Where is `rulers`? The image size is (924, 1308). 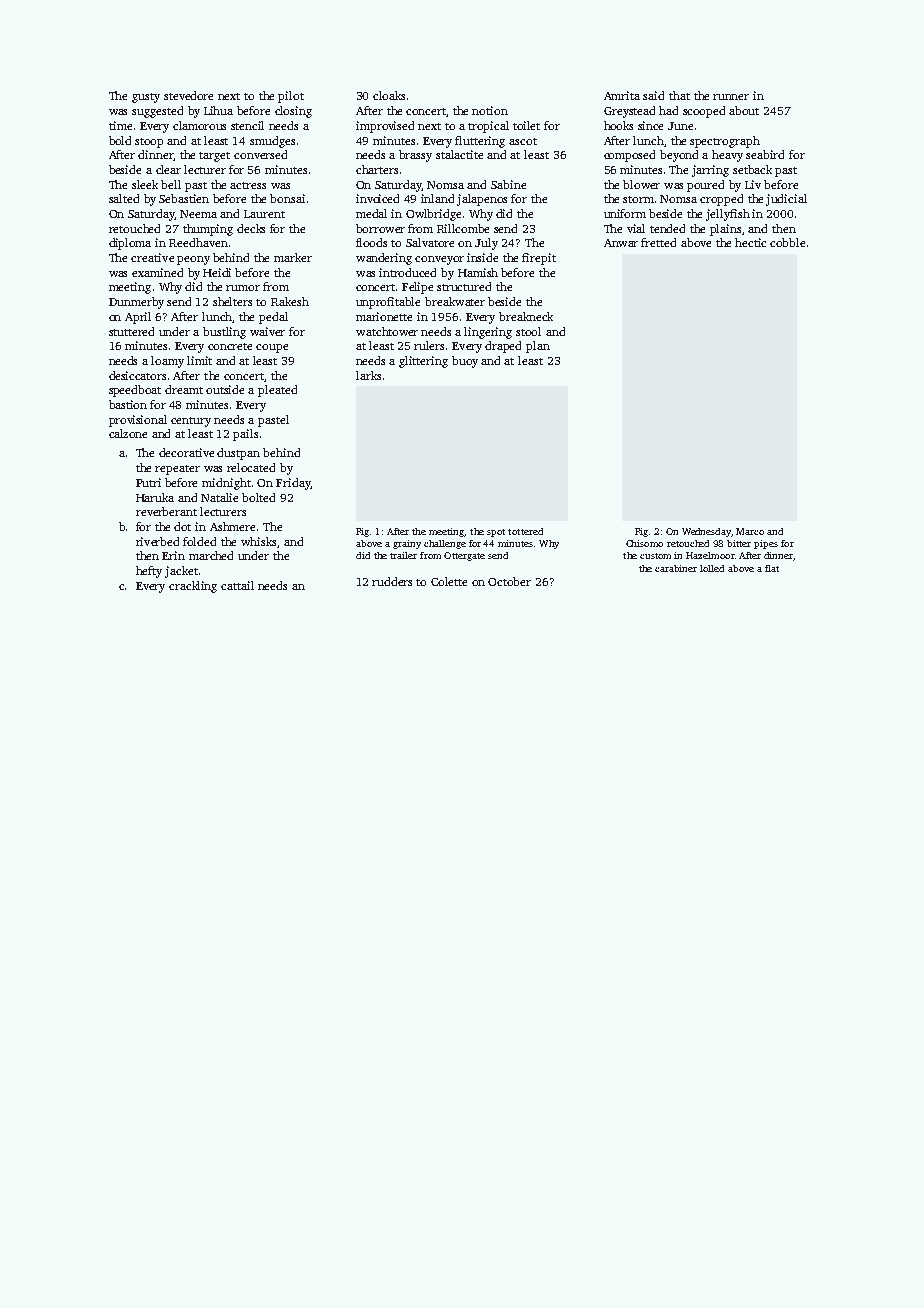
rulers is located at coordinates (429, 345).
